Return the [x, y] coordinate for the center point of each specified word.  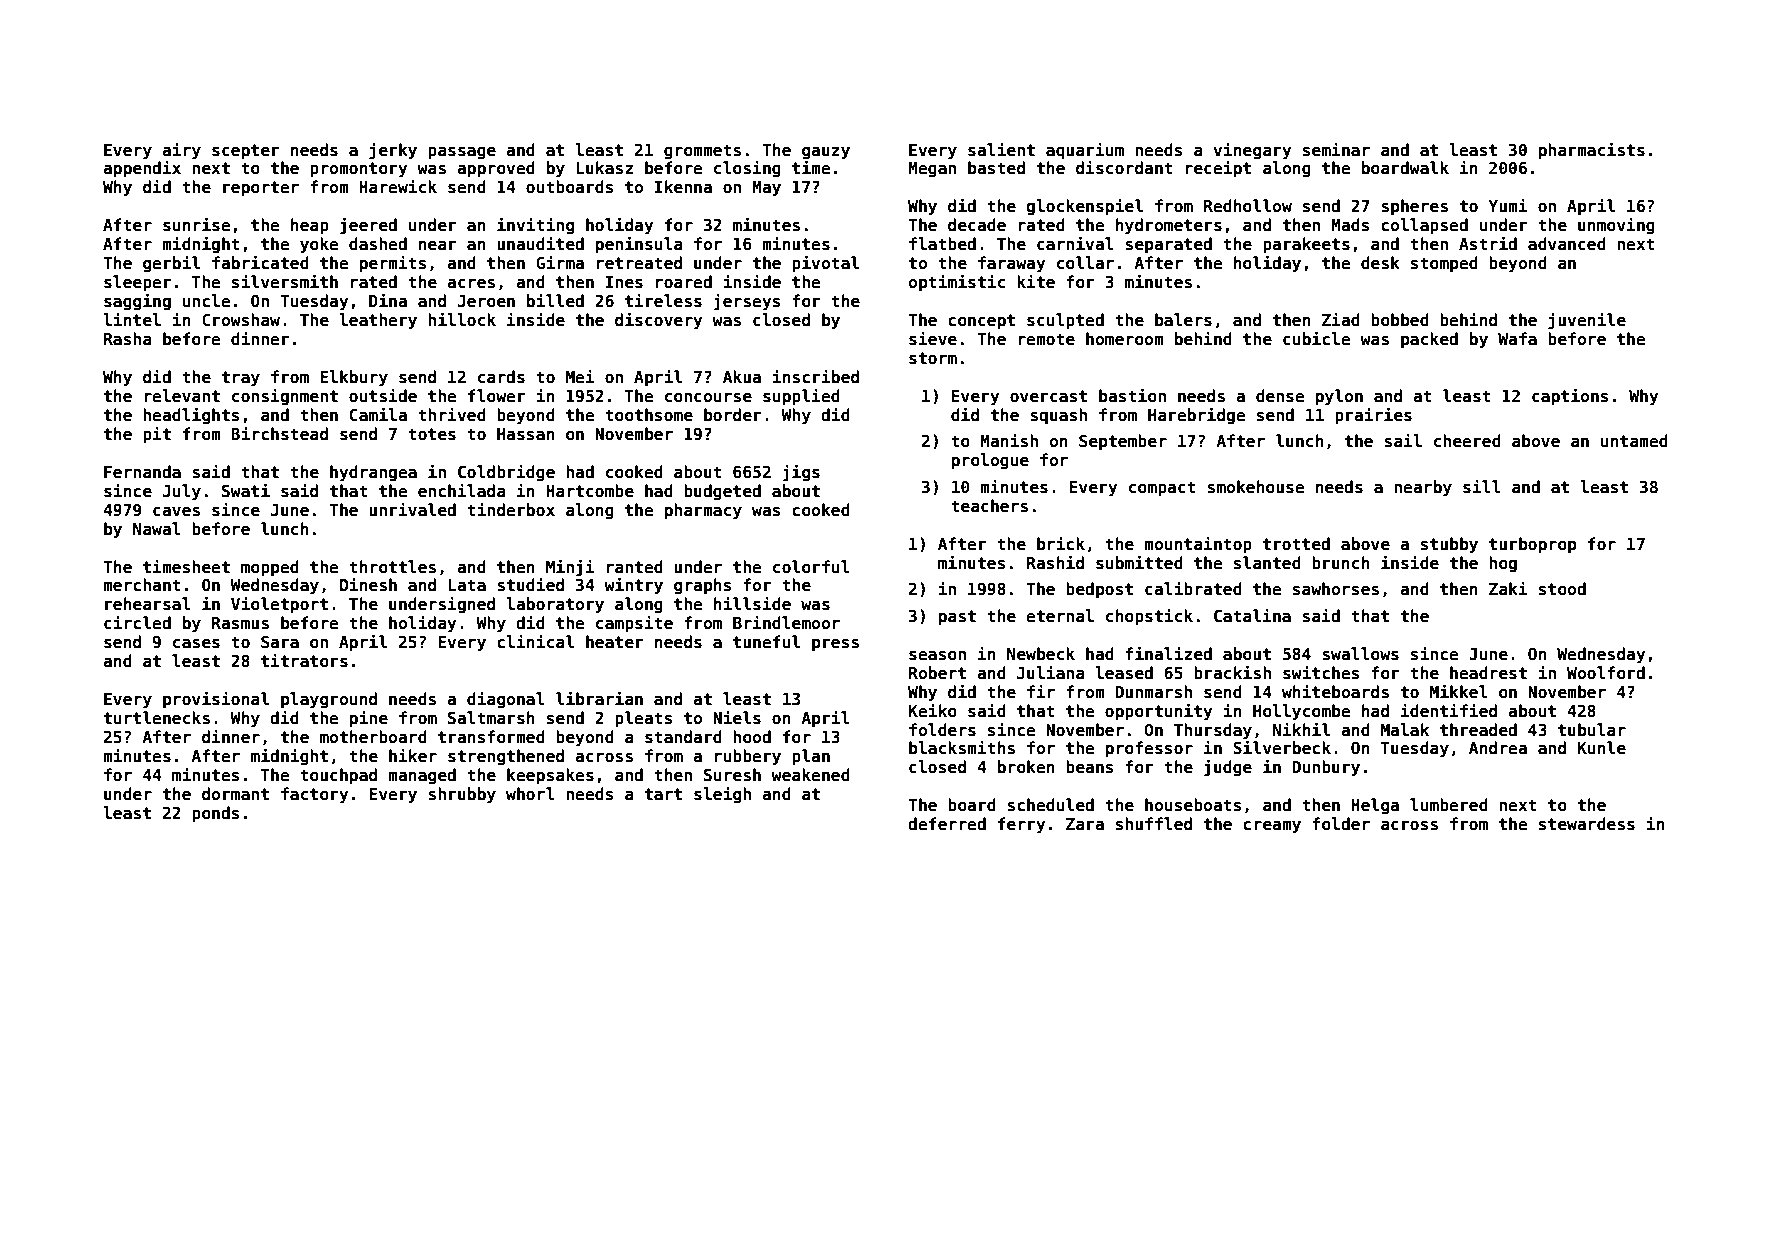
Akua [742, 376]
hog [1503, 564]
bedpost [1099, 590]
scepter [246, 152]
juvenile [1587, 321]
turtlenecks [157, 718]
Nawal [157, 528]
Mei [580, 376]
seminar [1336, 149]
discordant [1124, 167]
